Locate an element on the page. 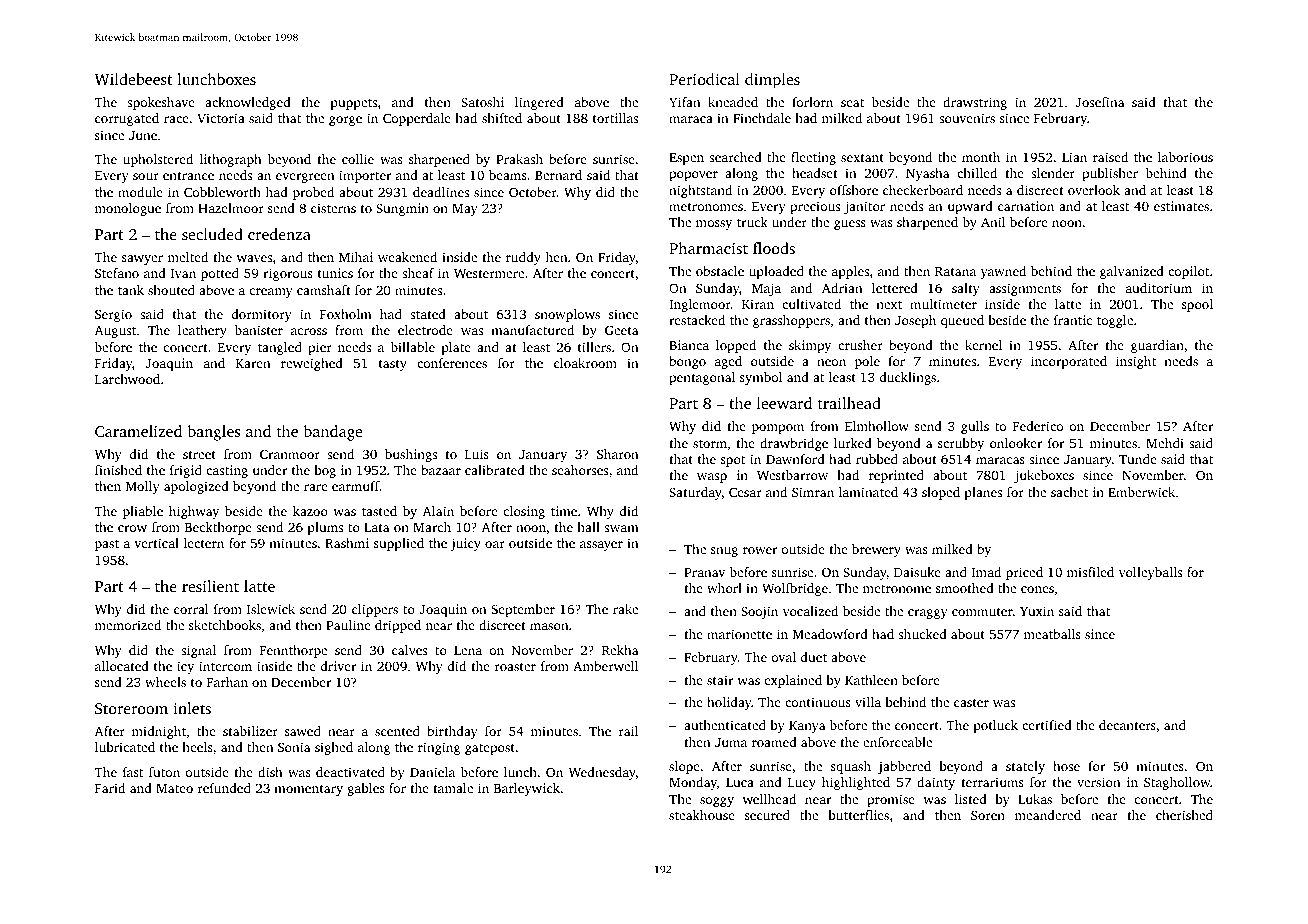 This document has height=924, width=1308. drawstring is located at coordinates (975, 103).
